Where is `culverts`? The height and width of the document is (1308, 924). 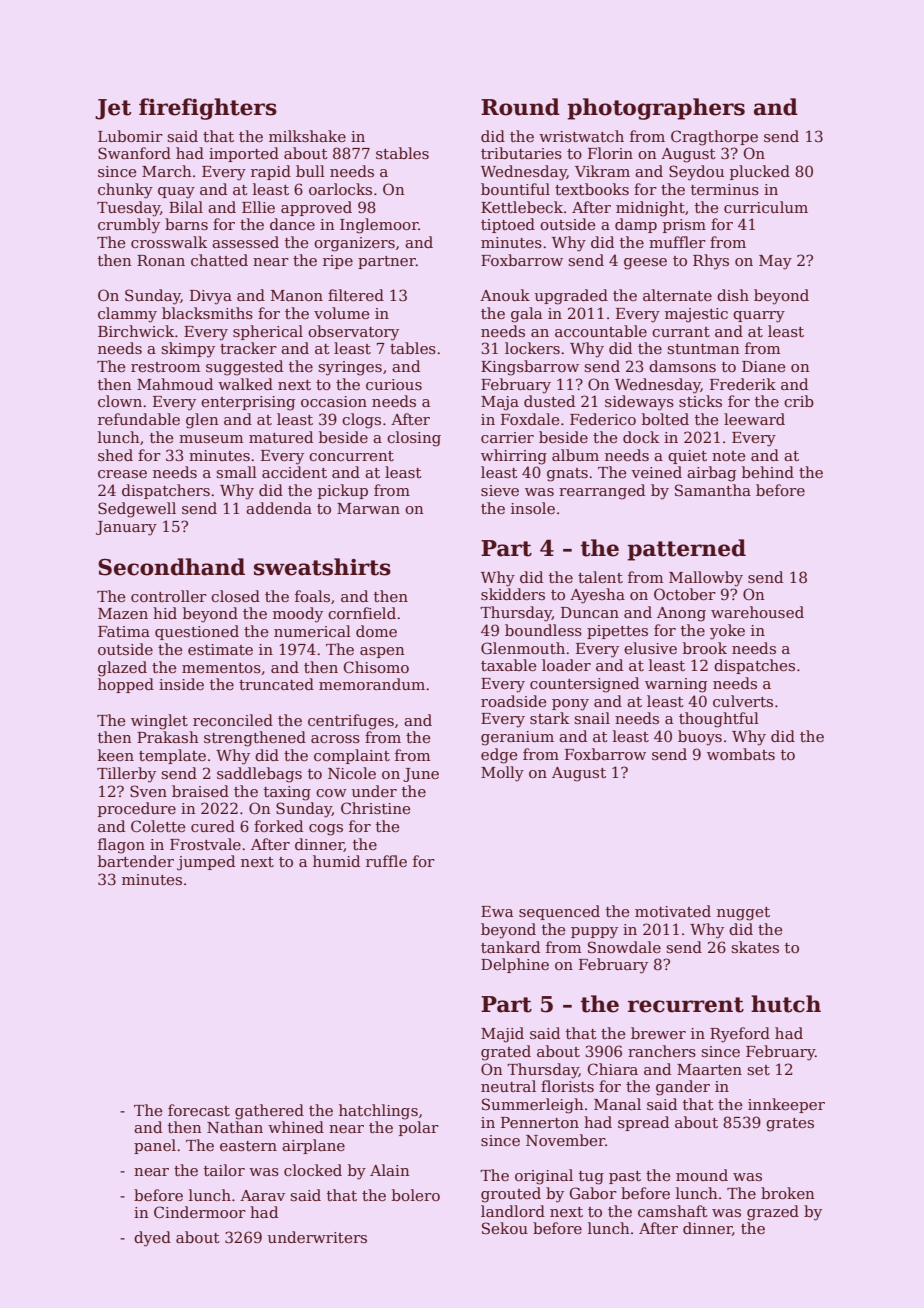
culverts is located at coordinates (743, 701).
